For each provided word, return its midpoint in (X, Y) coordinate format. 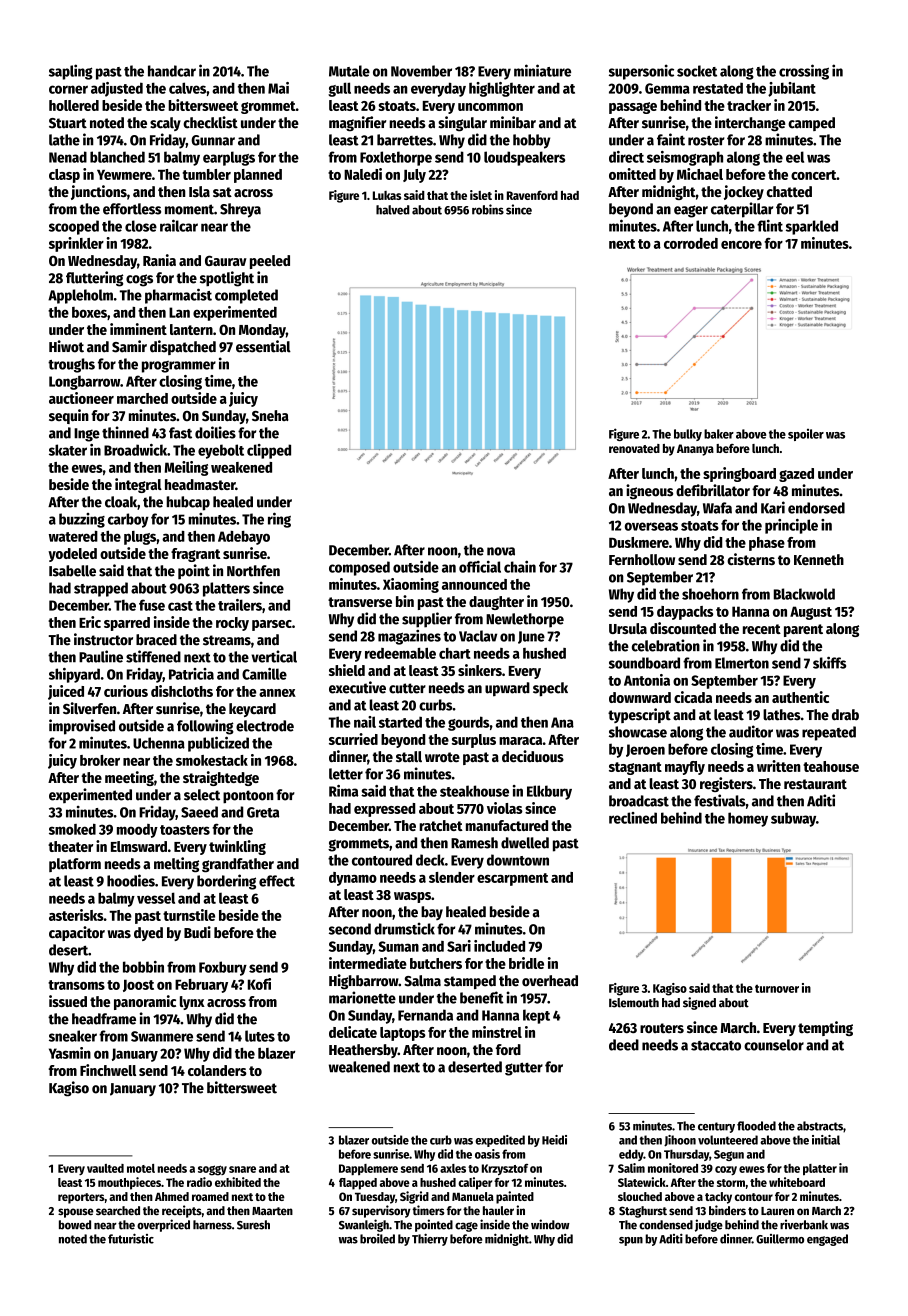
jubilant (792, 89)
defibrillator (713, 490)
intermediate (368, 963)
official (480, 567)
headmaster (200, 484)
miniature (542, 70)
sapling (71, 72)
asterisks (76, 915)
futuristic (131, 1238)
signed (699, 1003)
